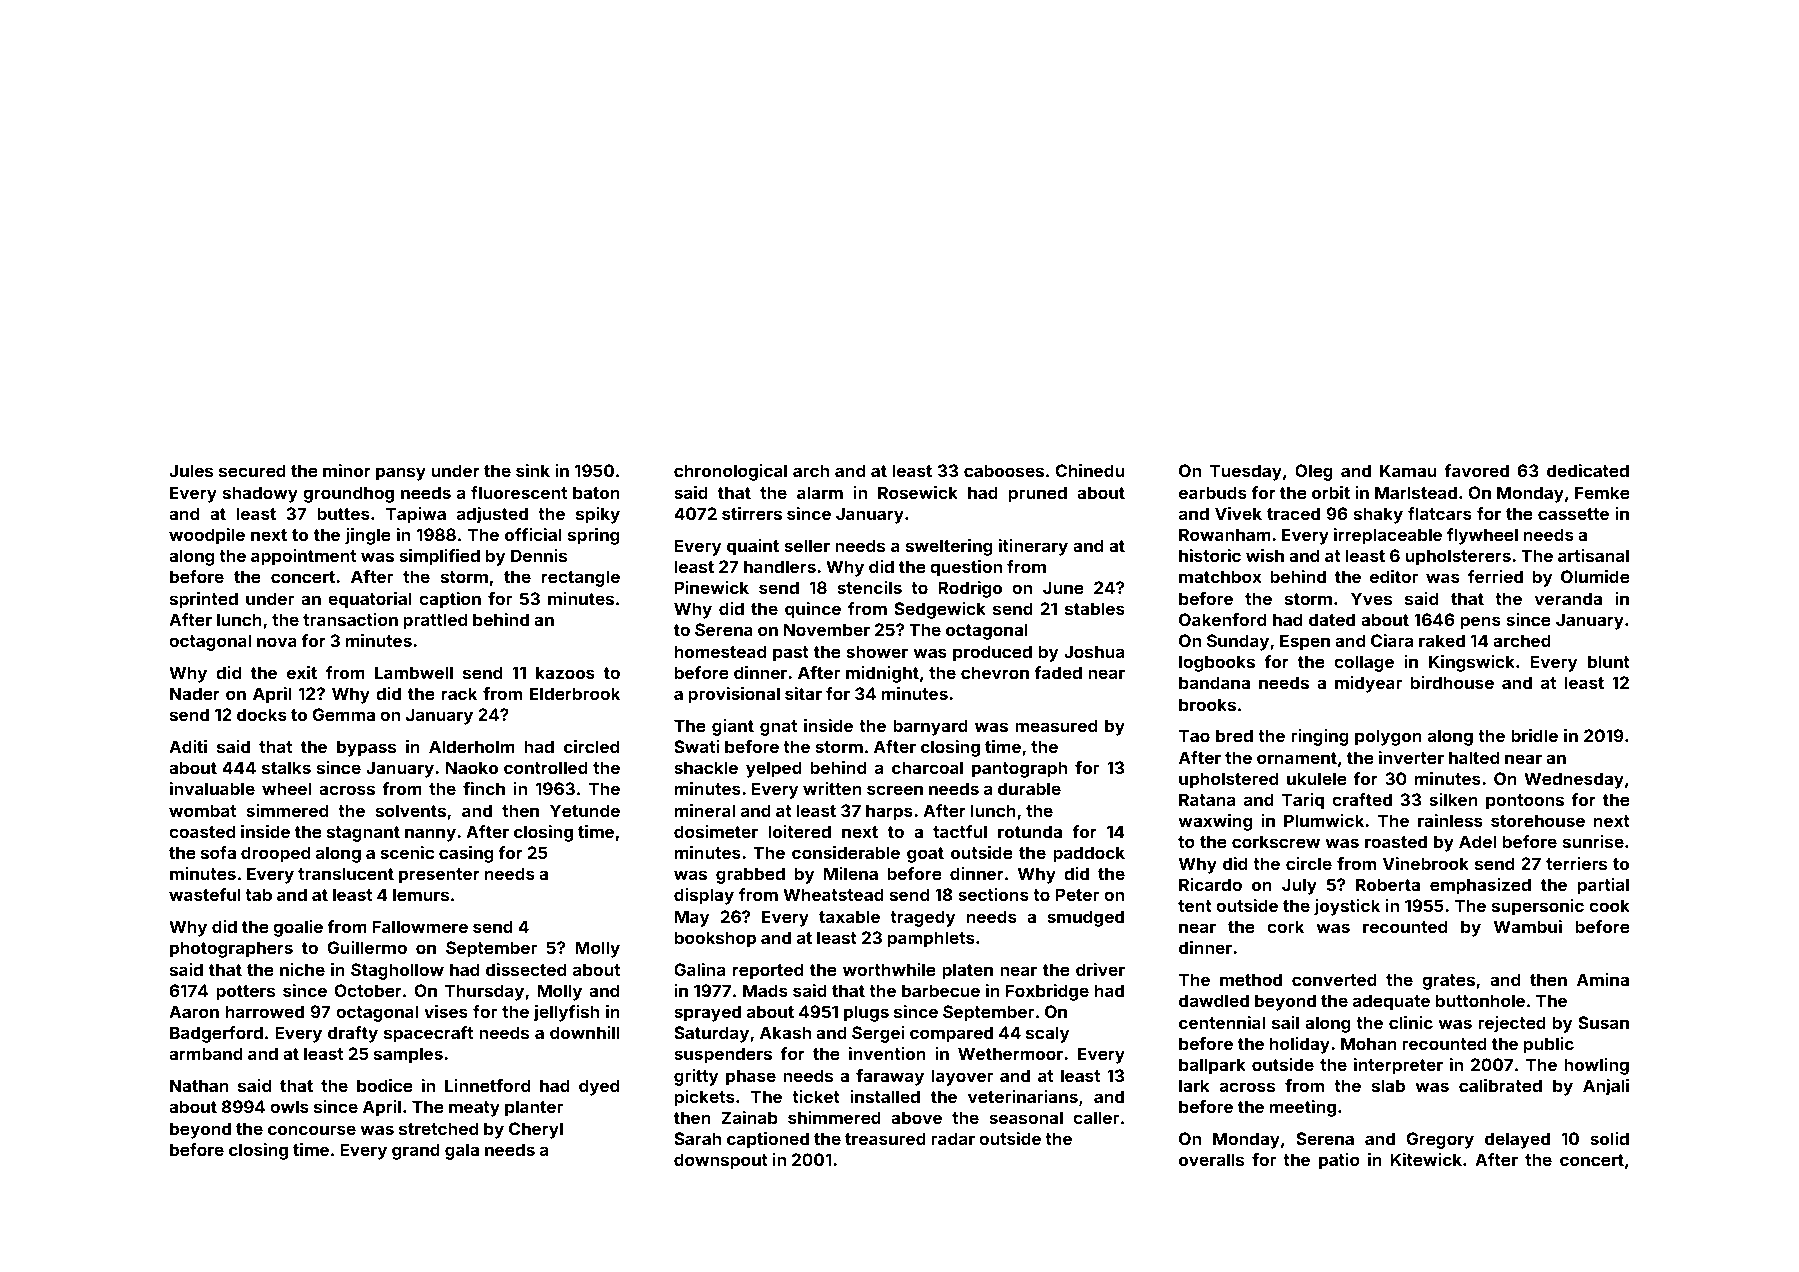 The image size is (1799, 1272). Describe the element at coordinates (716, 831) in the screenshot. I see `dosimeter` at that location.
